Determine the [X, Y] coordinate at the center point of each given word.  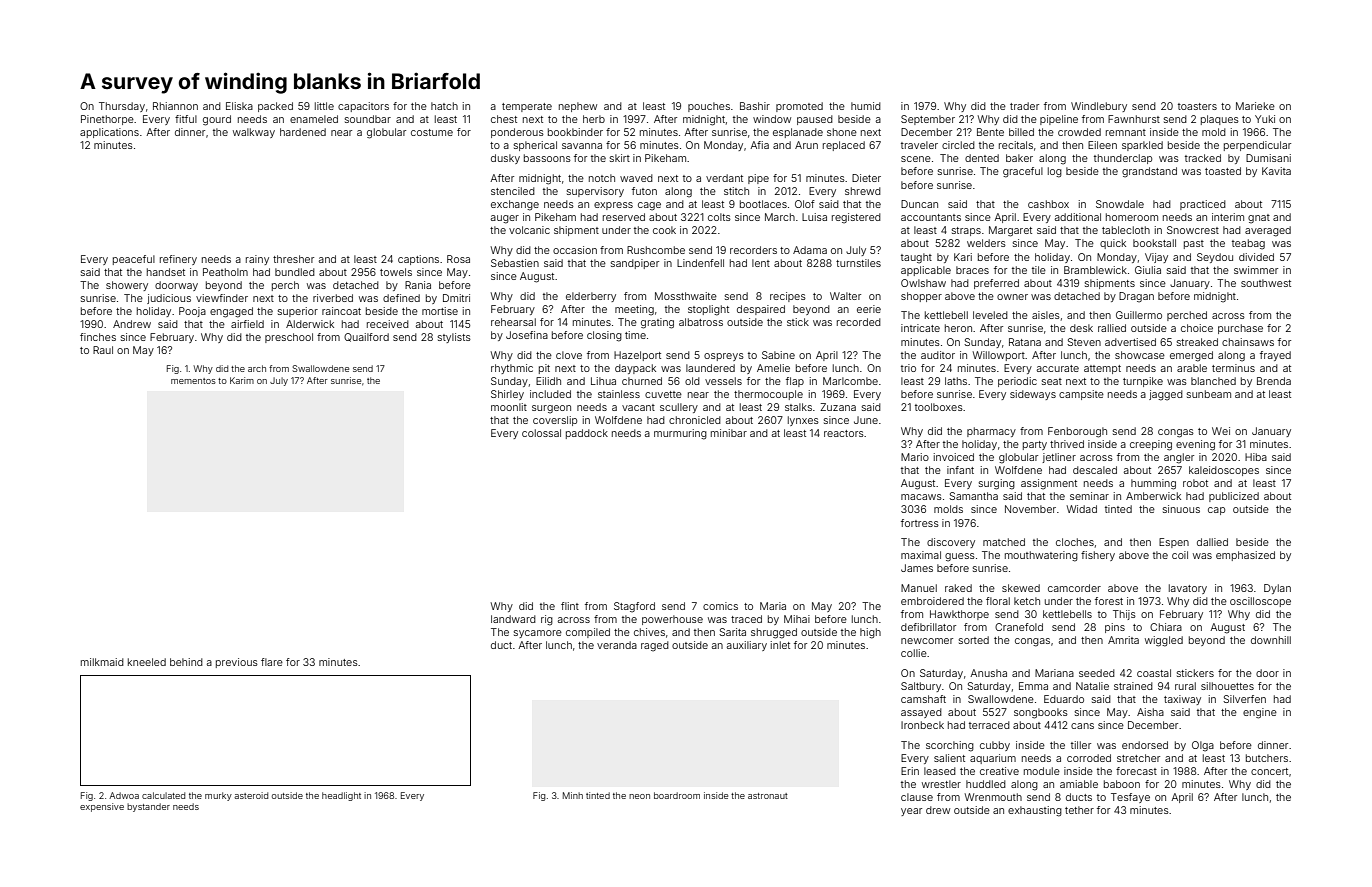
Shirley [507, 395]
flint [570, 606]
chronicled [695, 420]
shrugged [774, 633]
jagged [1166, 395]
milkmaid [102, 662]
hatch [444, 106]
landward [513, 619]
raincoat [341, 311]
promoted [799, 107]
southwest [1266, 283]
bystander [148, 807]
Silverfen [1244, 699]
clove [569, 355]
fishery [1098, 556]
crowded [1079, 132]
